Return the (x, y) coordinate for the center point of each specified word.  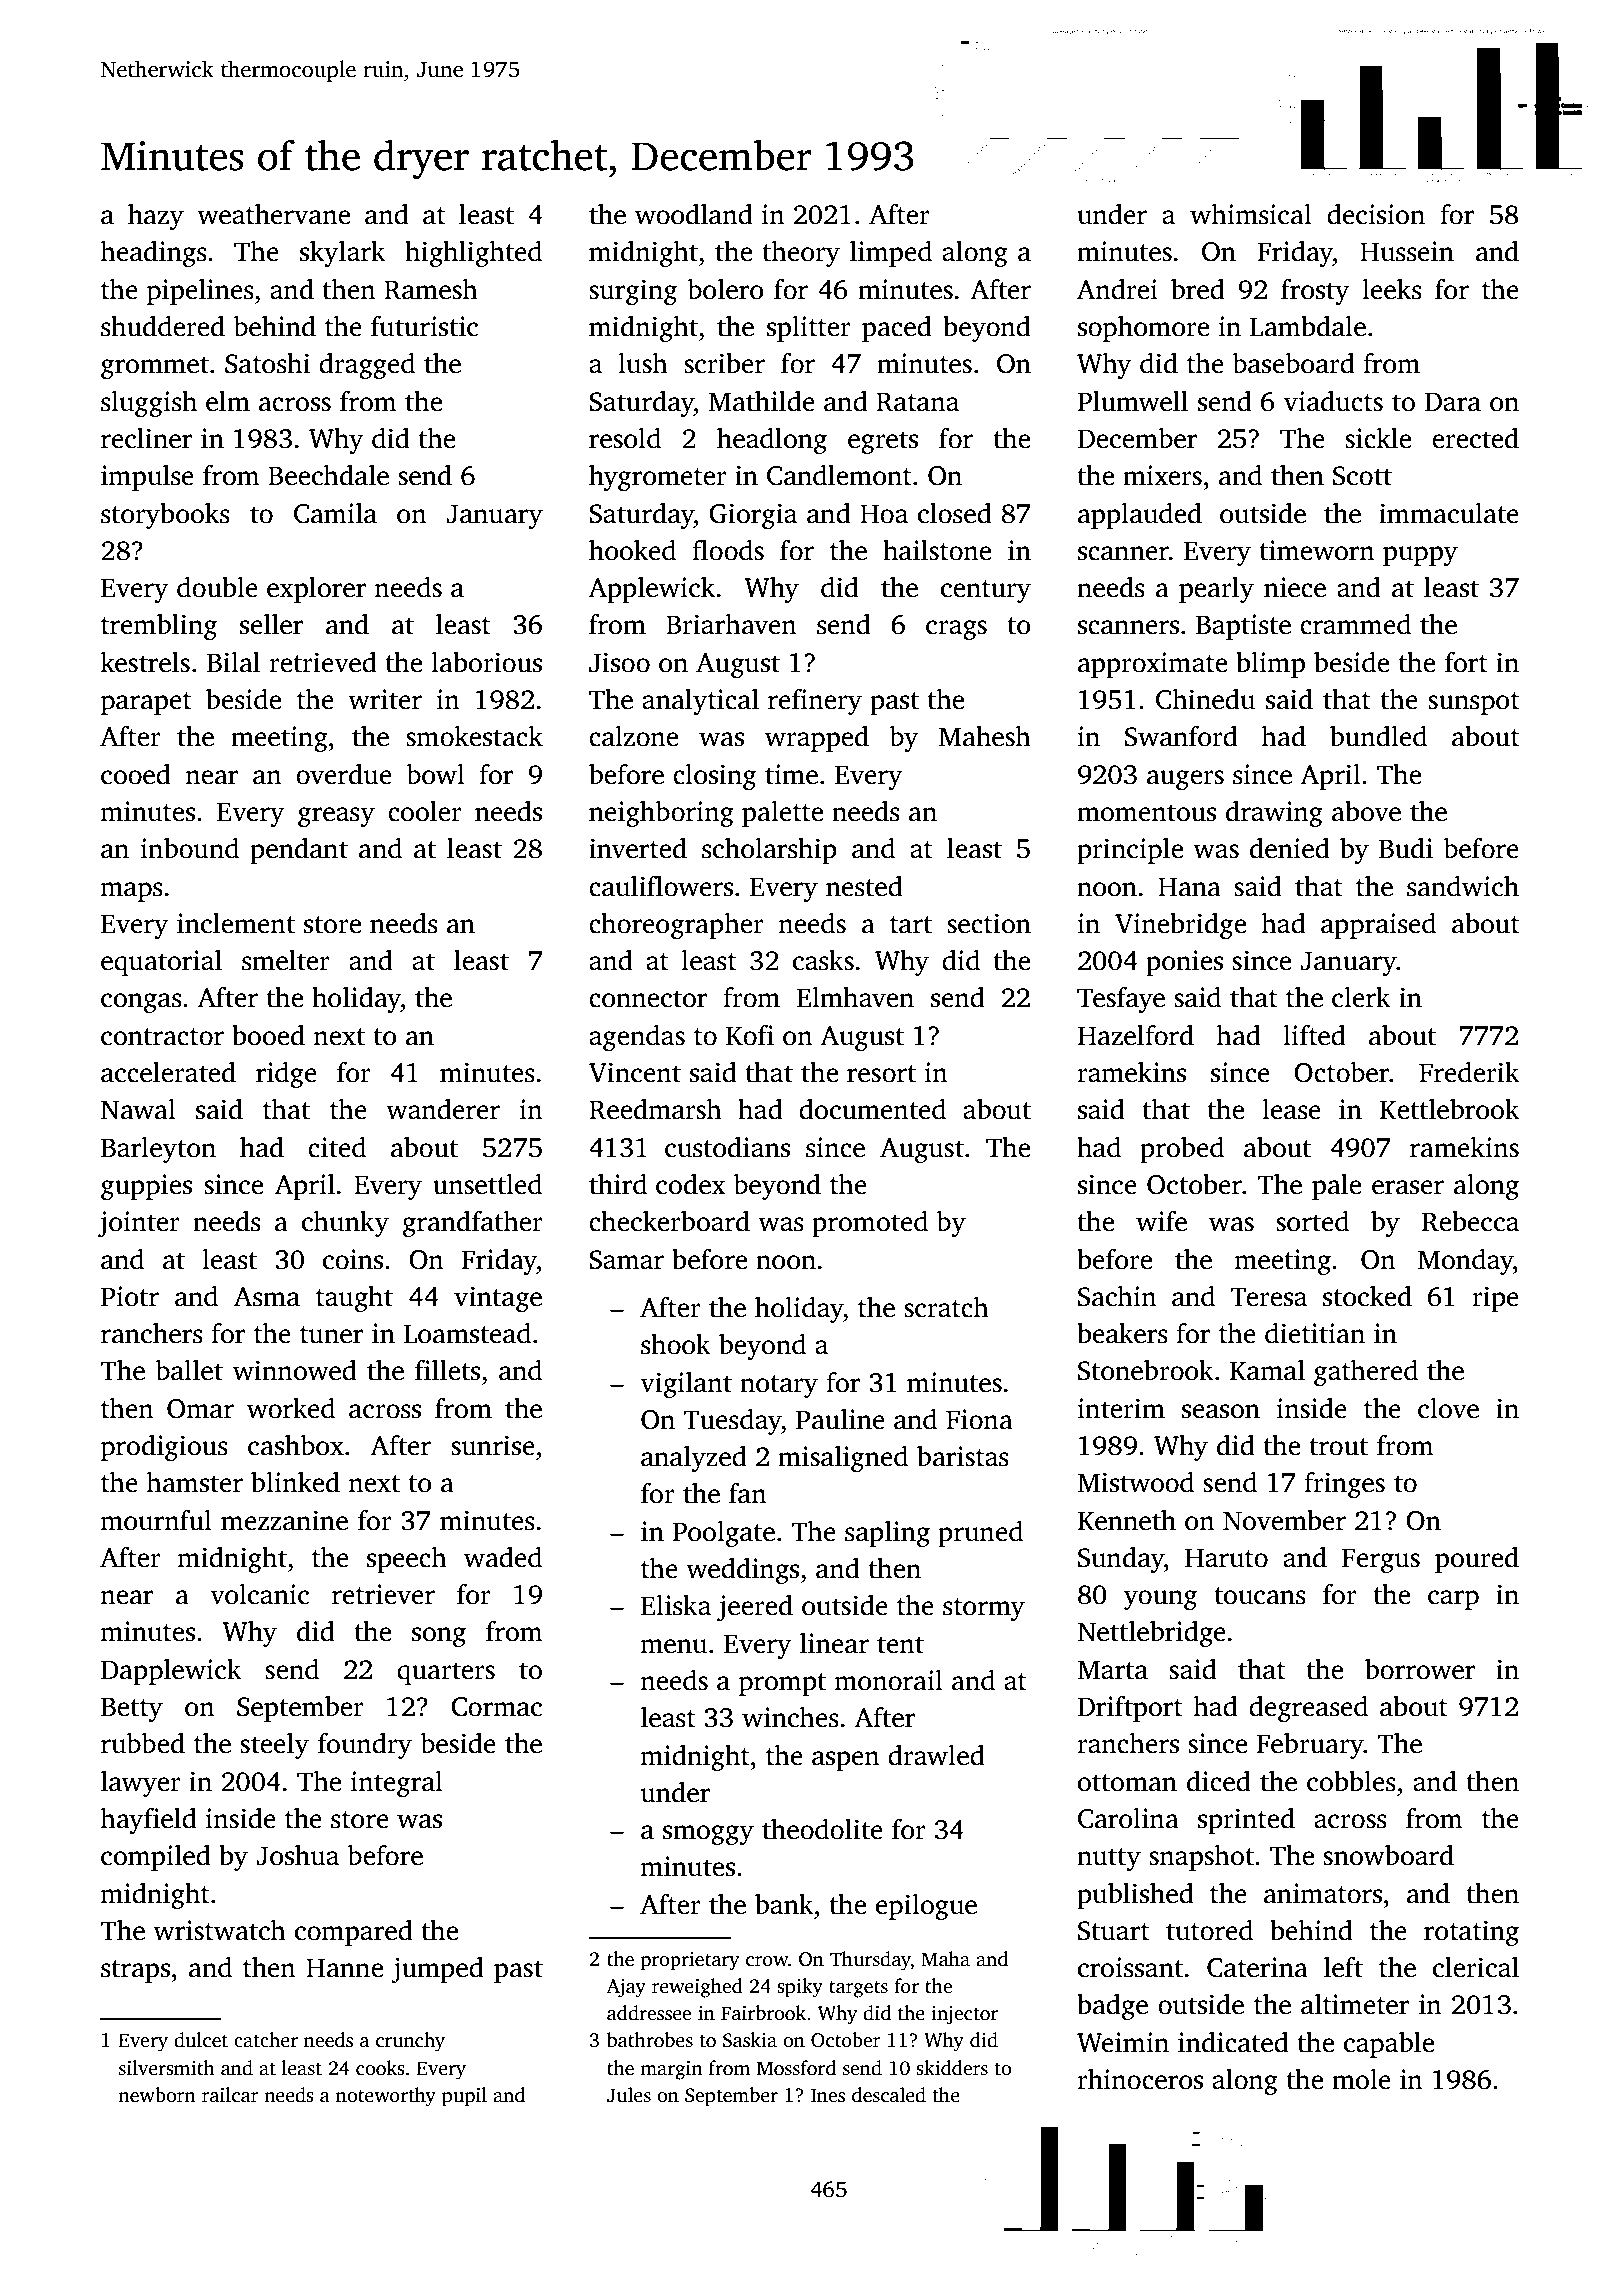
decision (1376, 214)
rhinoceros (1140, 2079)
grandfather (473, 1224)
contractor (162, 1037)
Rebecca (1470, 1221)
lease (1291, 1109)
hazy (156, 217)
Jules (629, 2095)
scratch (946, 1307)
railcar (230, 2095)
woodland (694, 214)
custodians (727, 1147)
